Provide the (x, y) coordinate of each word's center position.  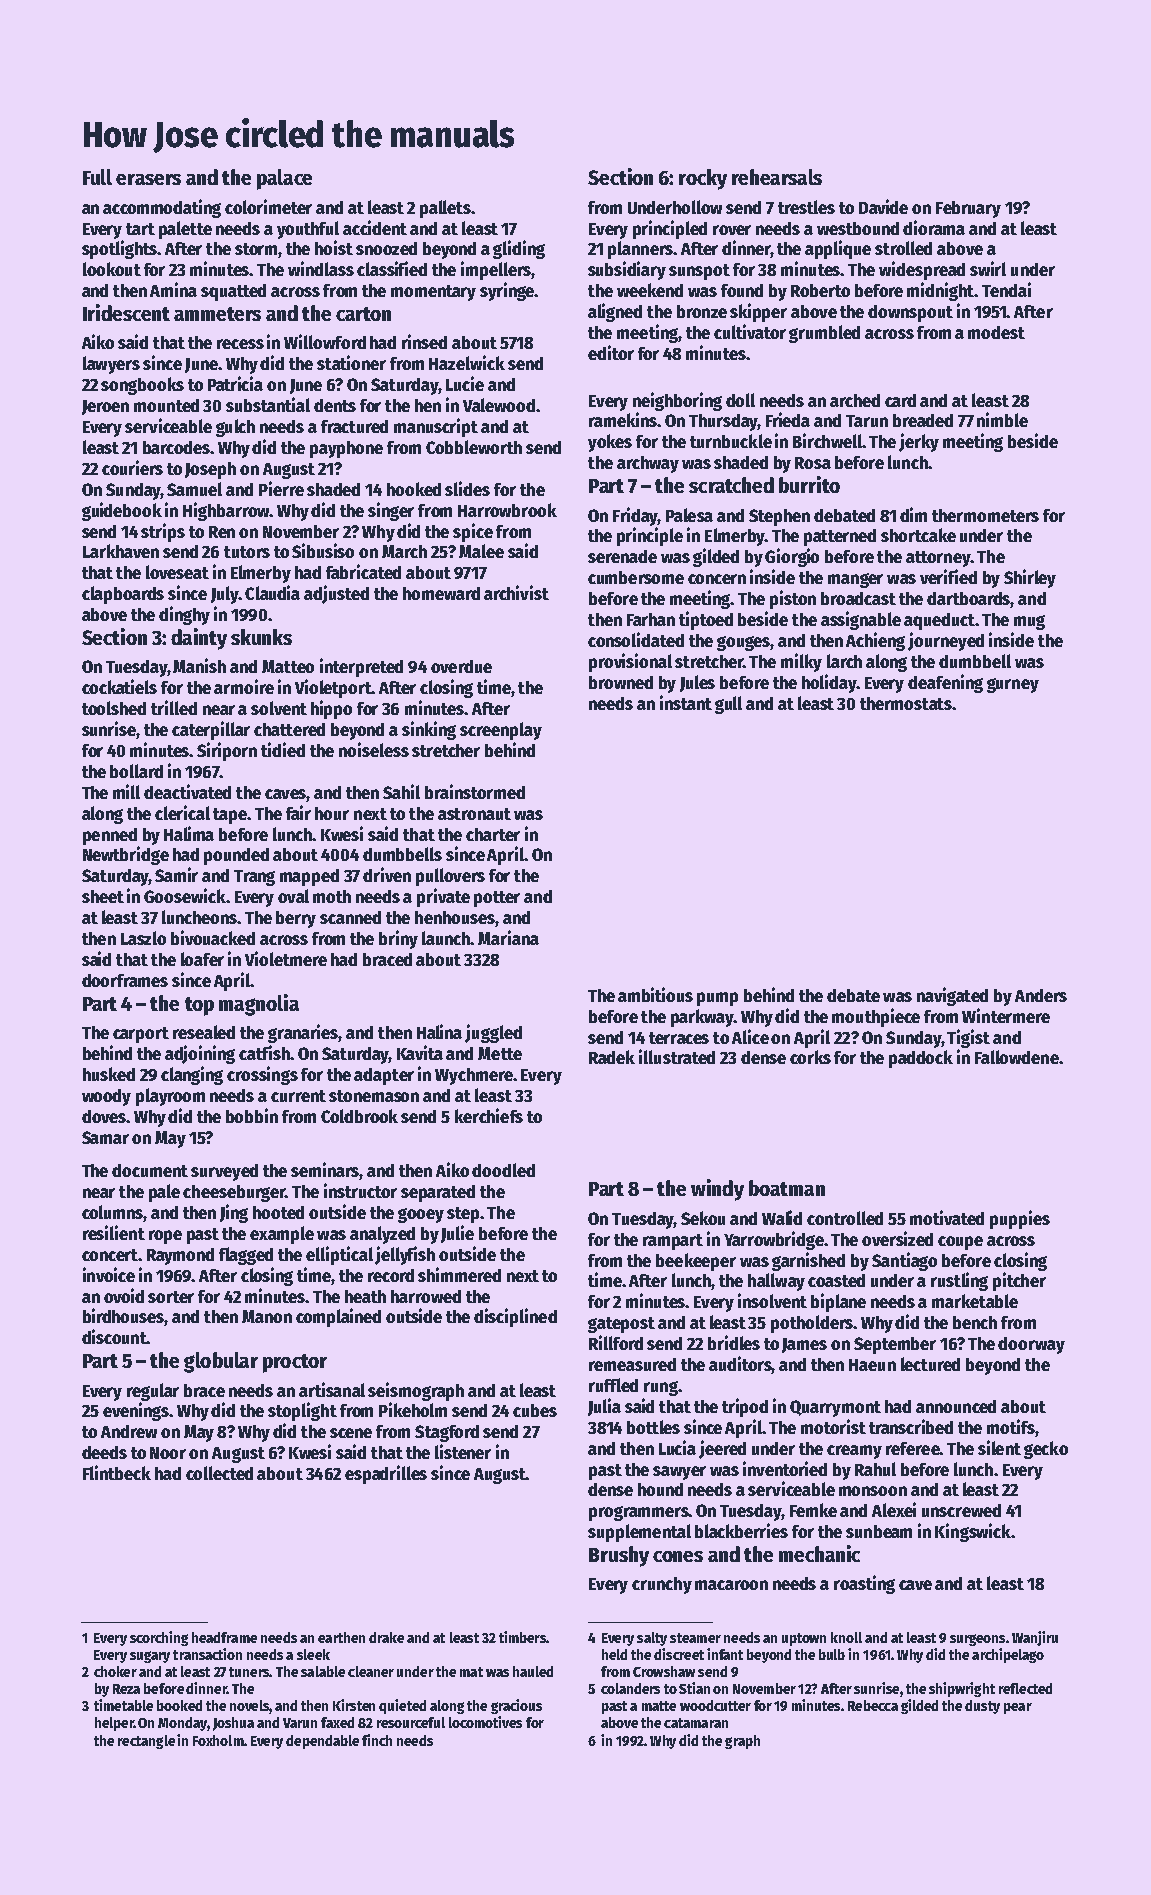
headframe (224, 1637)
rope (165, 1237)
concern (717, 579)
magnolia (259, 1005)
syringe (507, 291)
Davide (883, 206)
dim (913, 514)
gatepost (621, 1325)
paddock (921, 1059)
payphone (346, 449)
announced (956, 1406)
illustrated (677, 1056)
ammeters (217, 314)
